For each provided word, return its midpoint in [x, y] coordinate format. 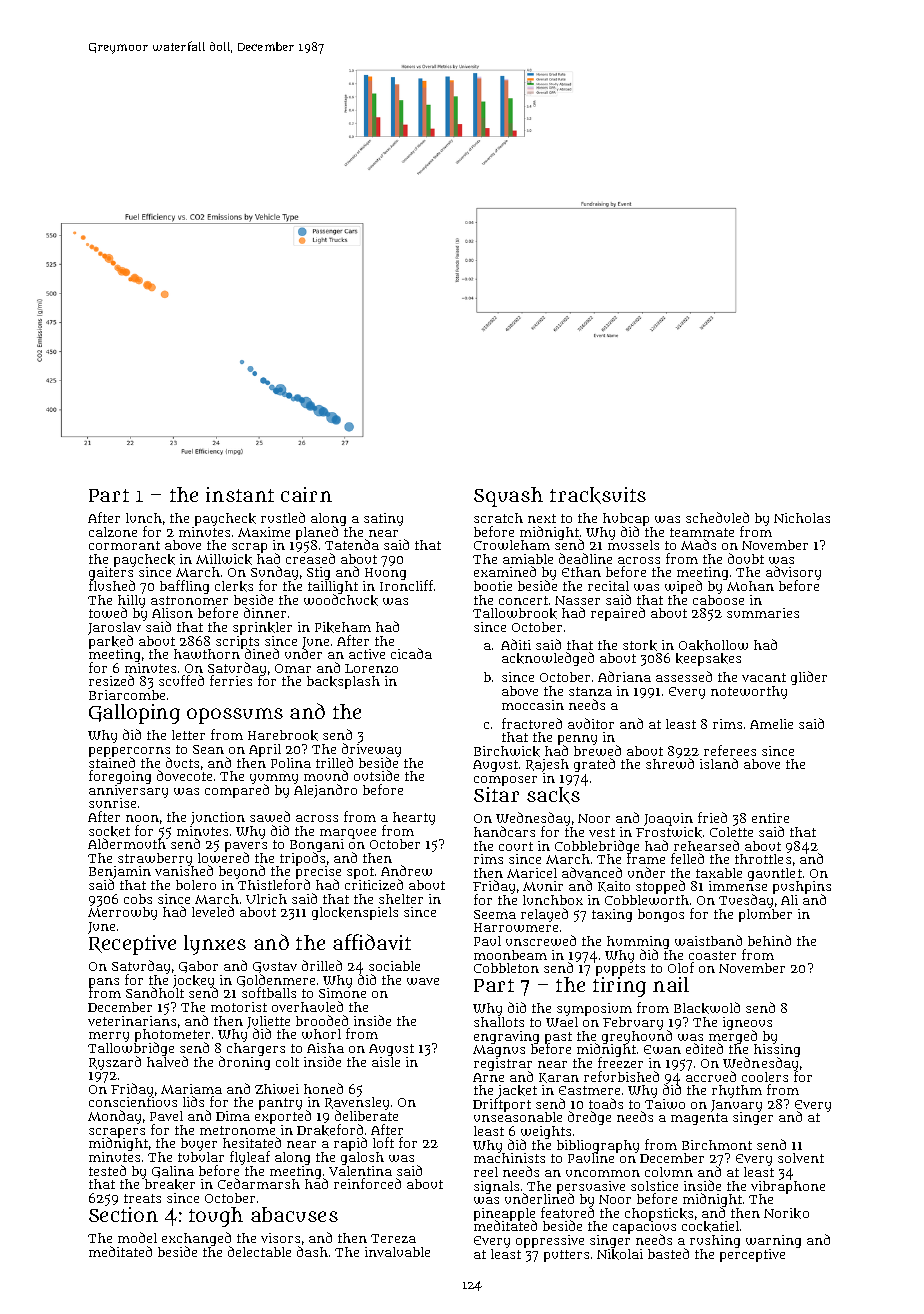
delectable [259, 1251]
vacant [764, 677]
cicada [411, 653]
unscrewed [541, 940]
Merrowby [122, 913]
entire [770, 818]
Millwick [224, 559]
